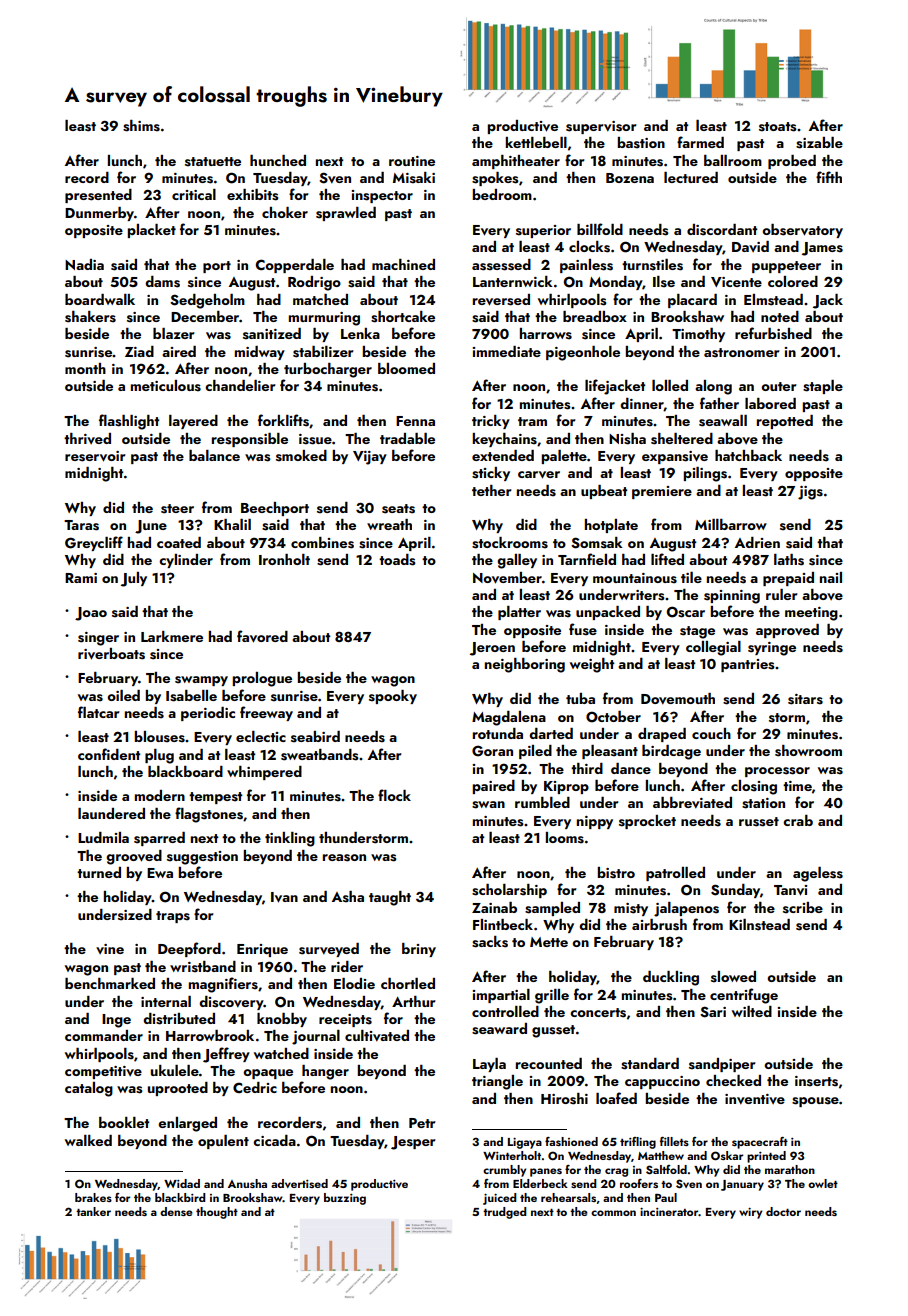 The height and width of the screenshot is (1316, 908). Describe the element at coordinates (250, 440) in the screenshot. I see `responsible` at that location.
